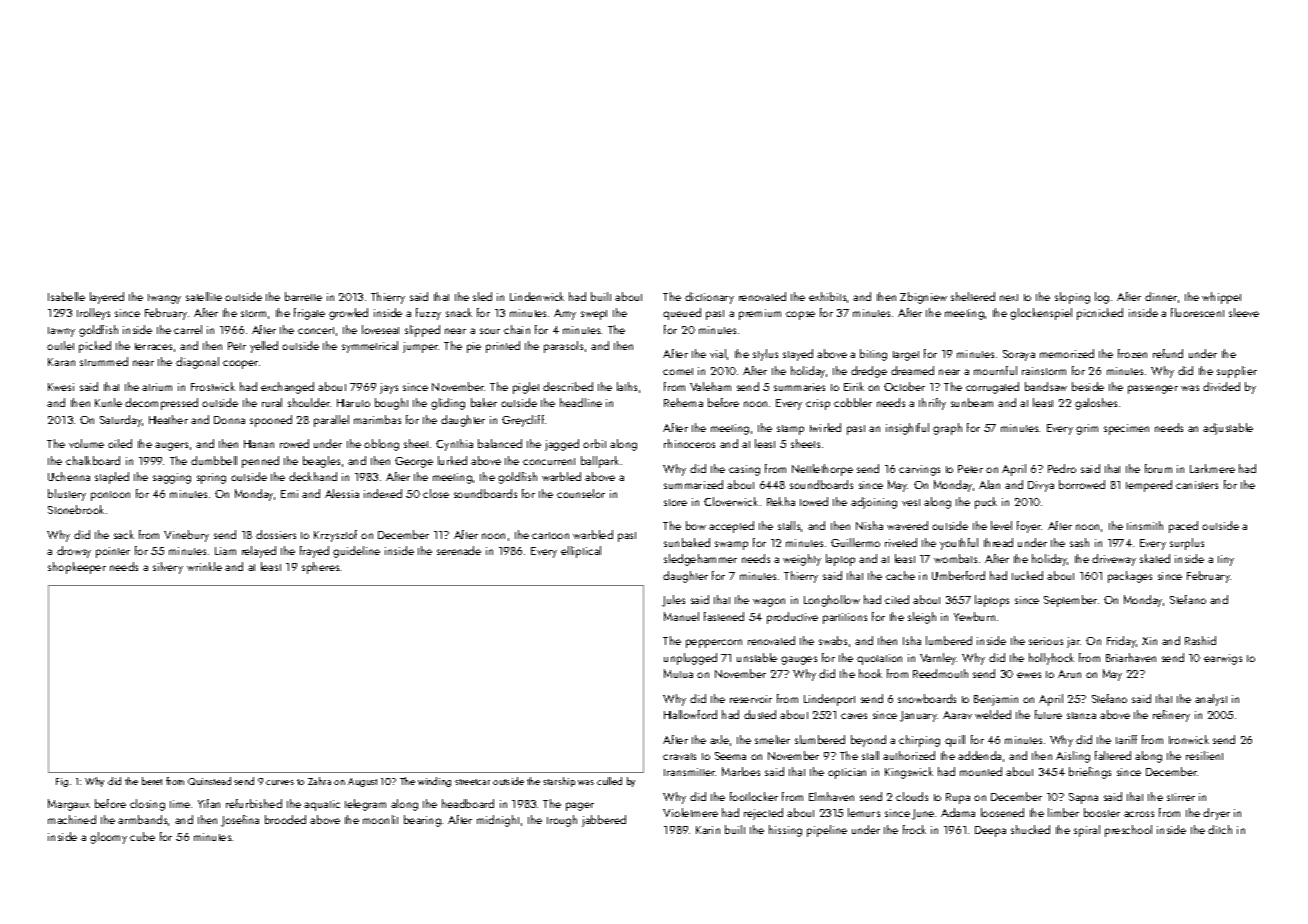  What do you see at coordinates (1228, 429) in the page?
I see `adjustable` at bounding box center [1228, 429].
